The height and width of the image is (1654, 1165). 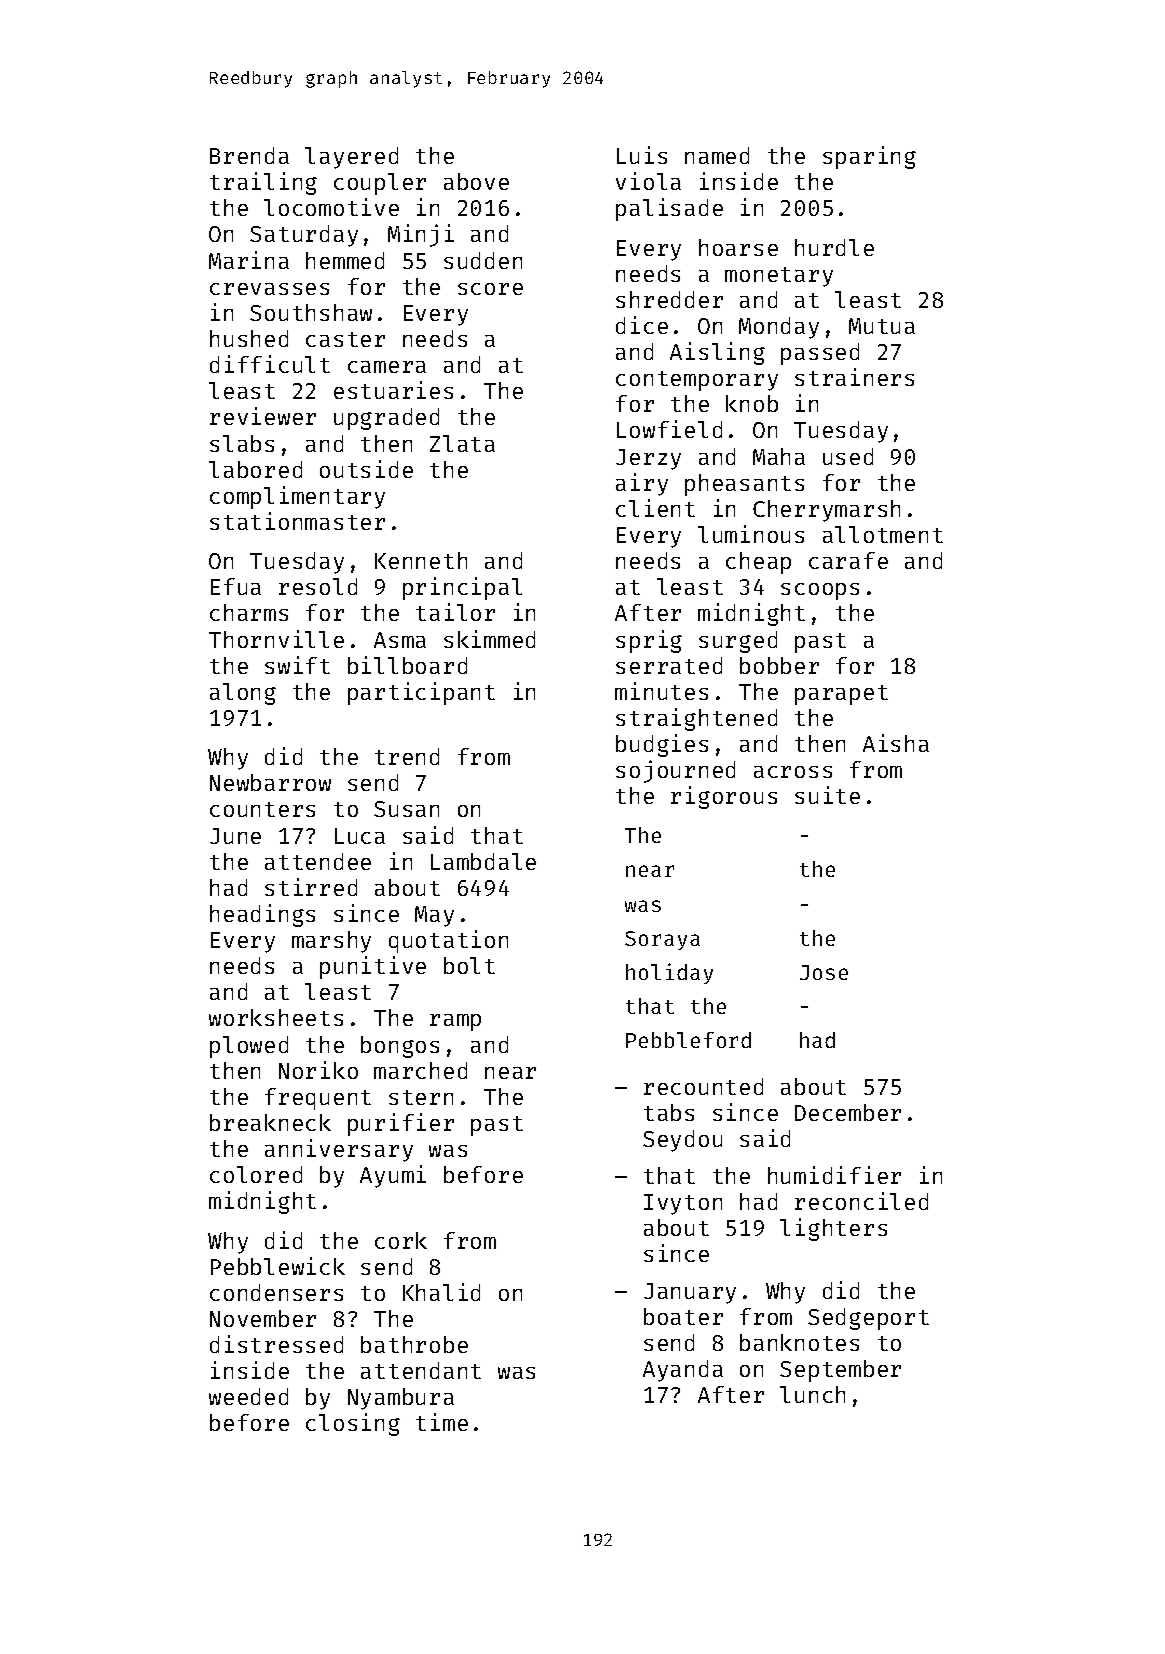 What do you see at coordinates (662, 745) in the image?
I see `budgies` at bounding box center [662, 745].
